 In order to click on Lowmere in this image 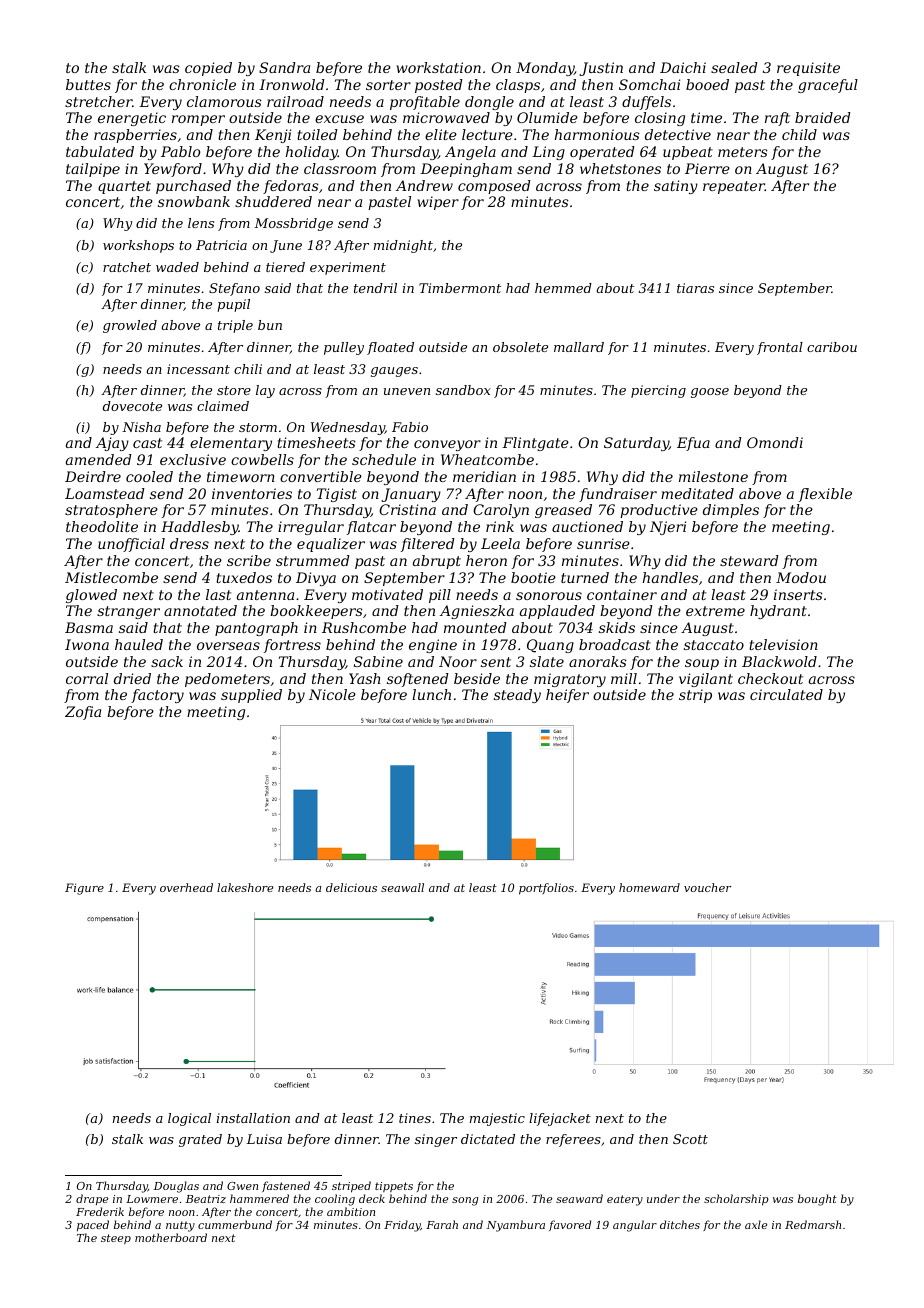, I will do `click(152, 1199)`.
